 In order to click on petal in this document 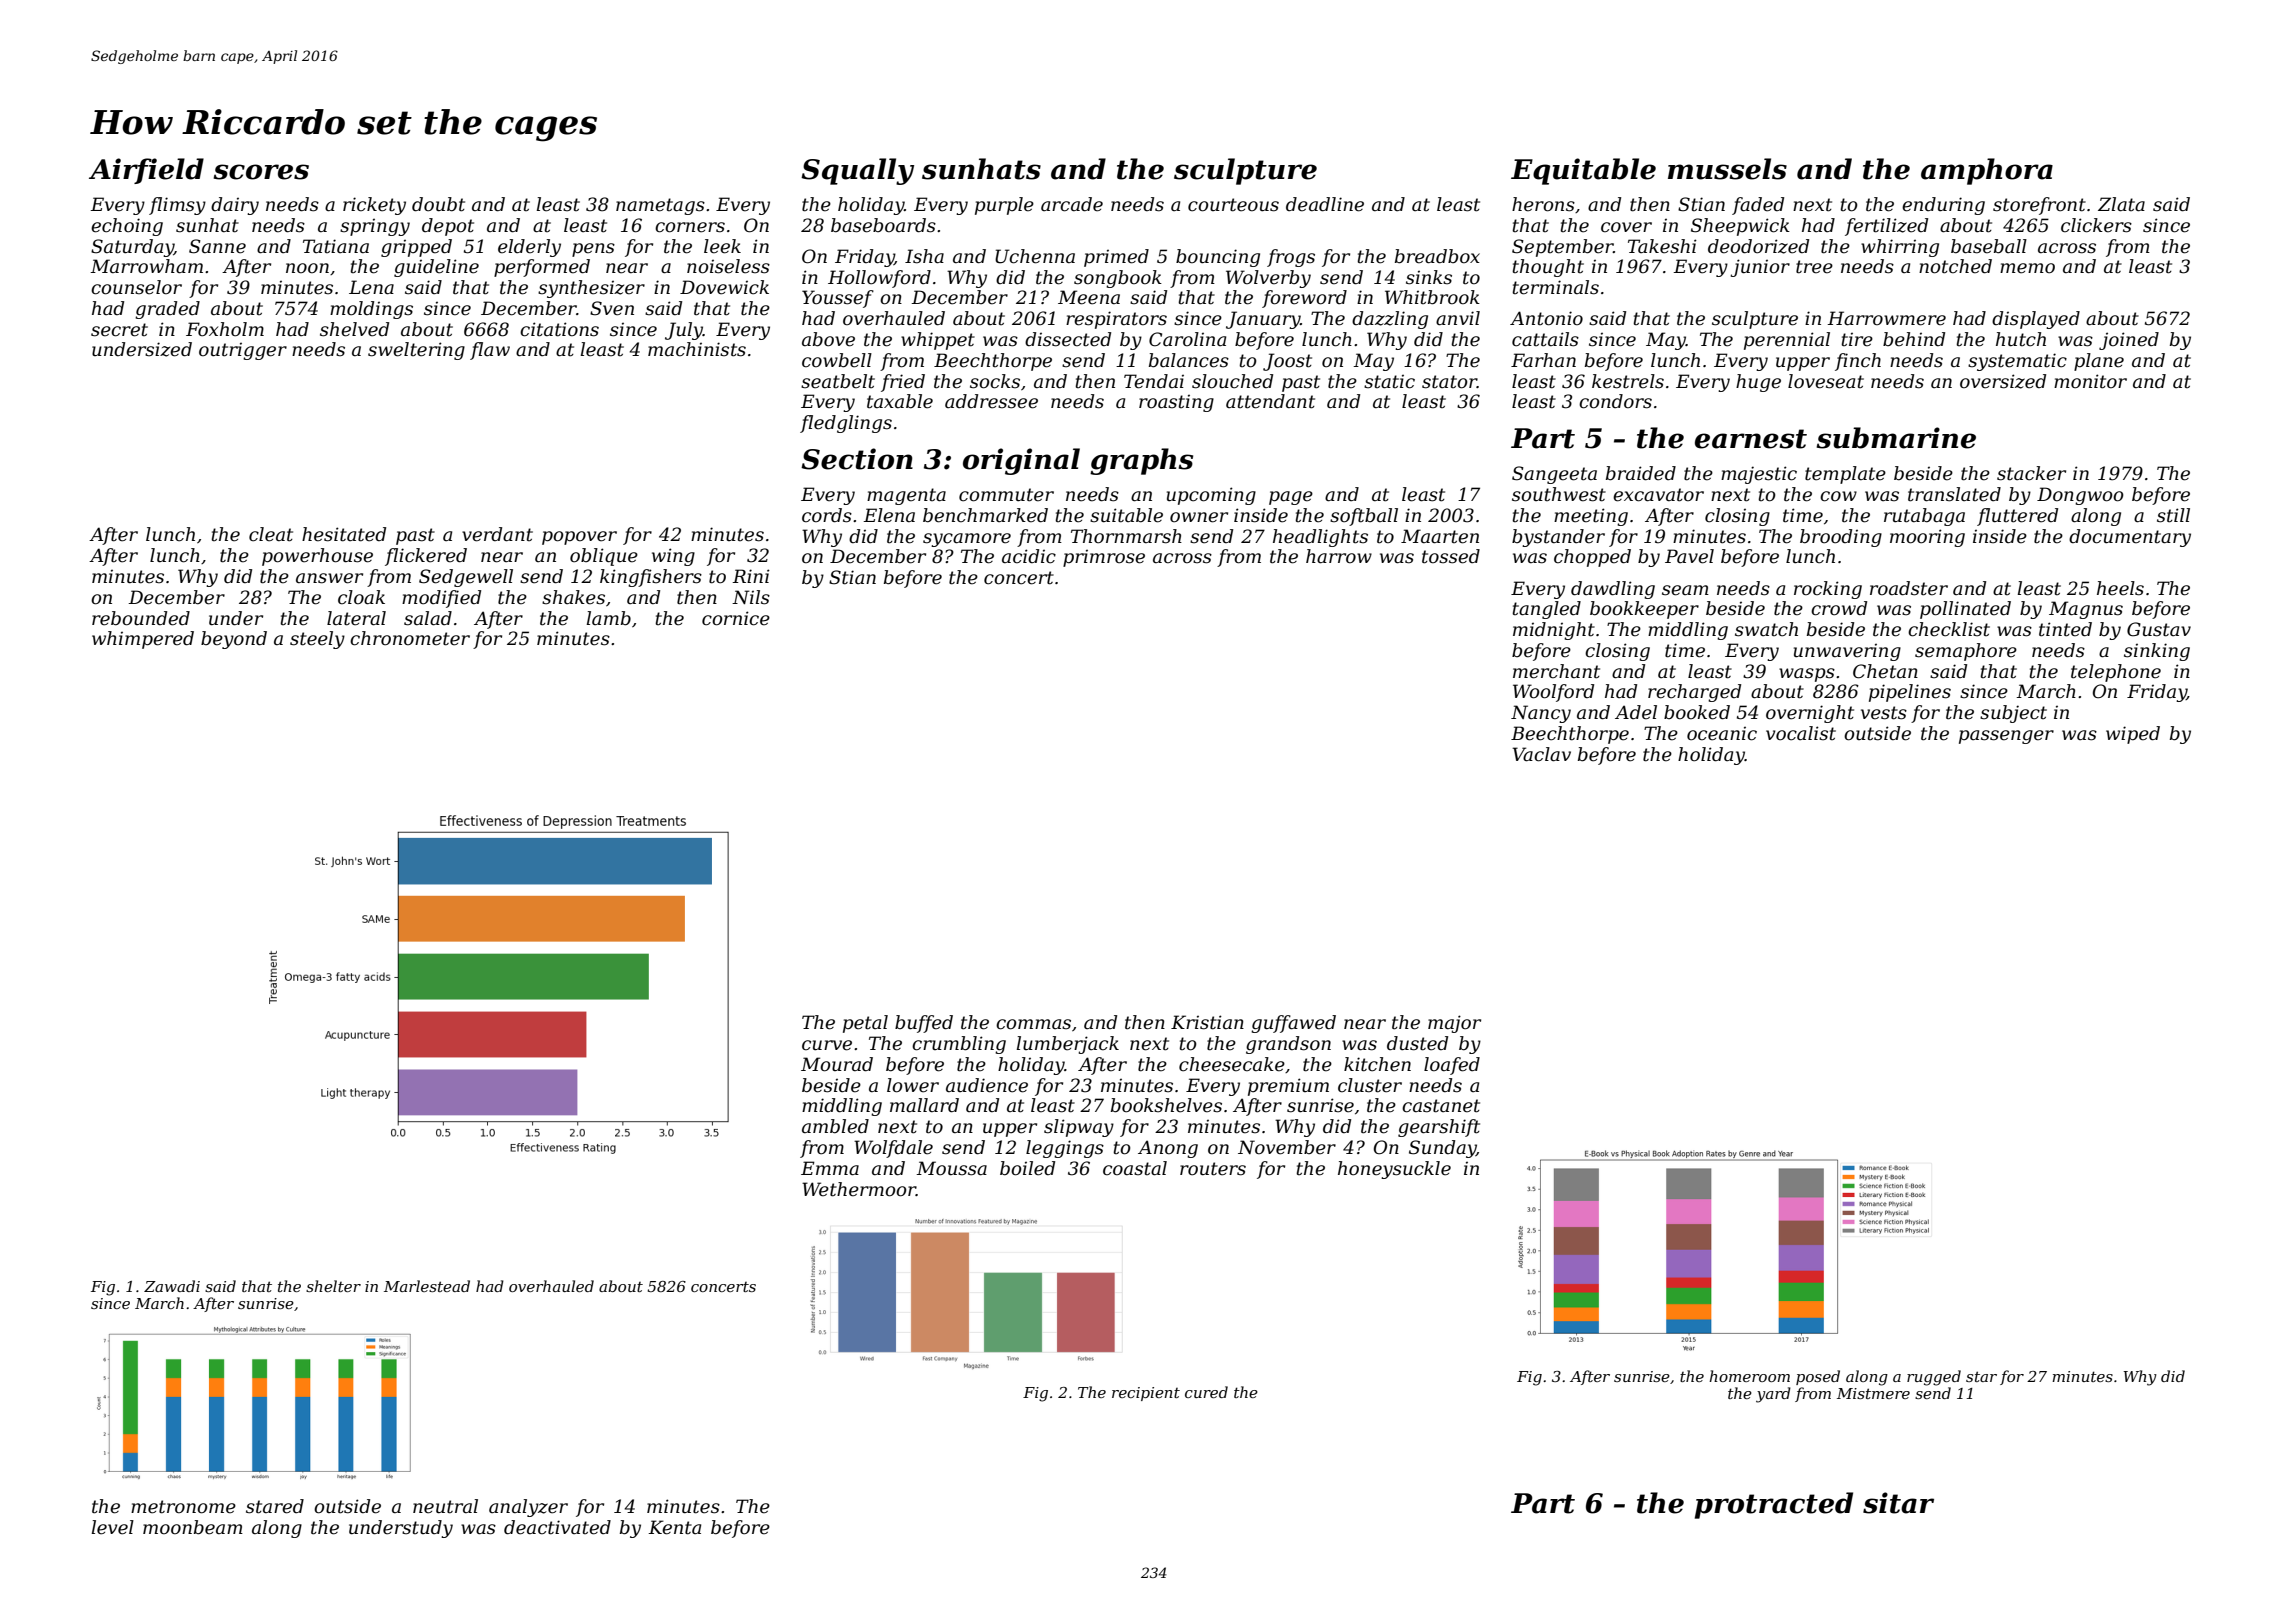, I will do `click(865, 1024)`.
